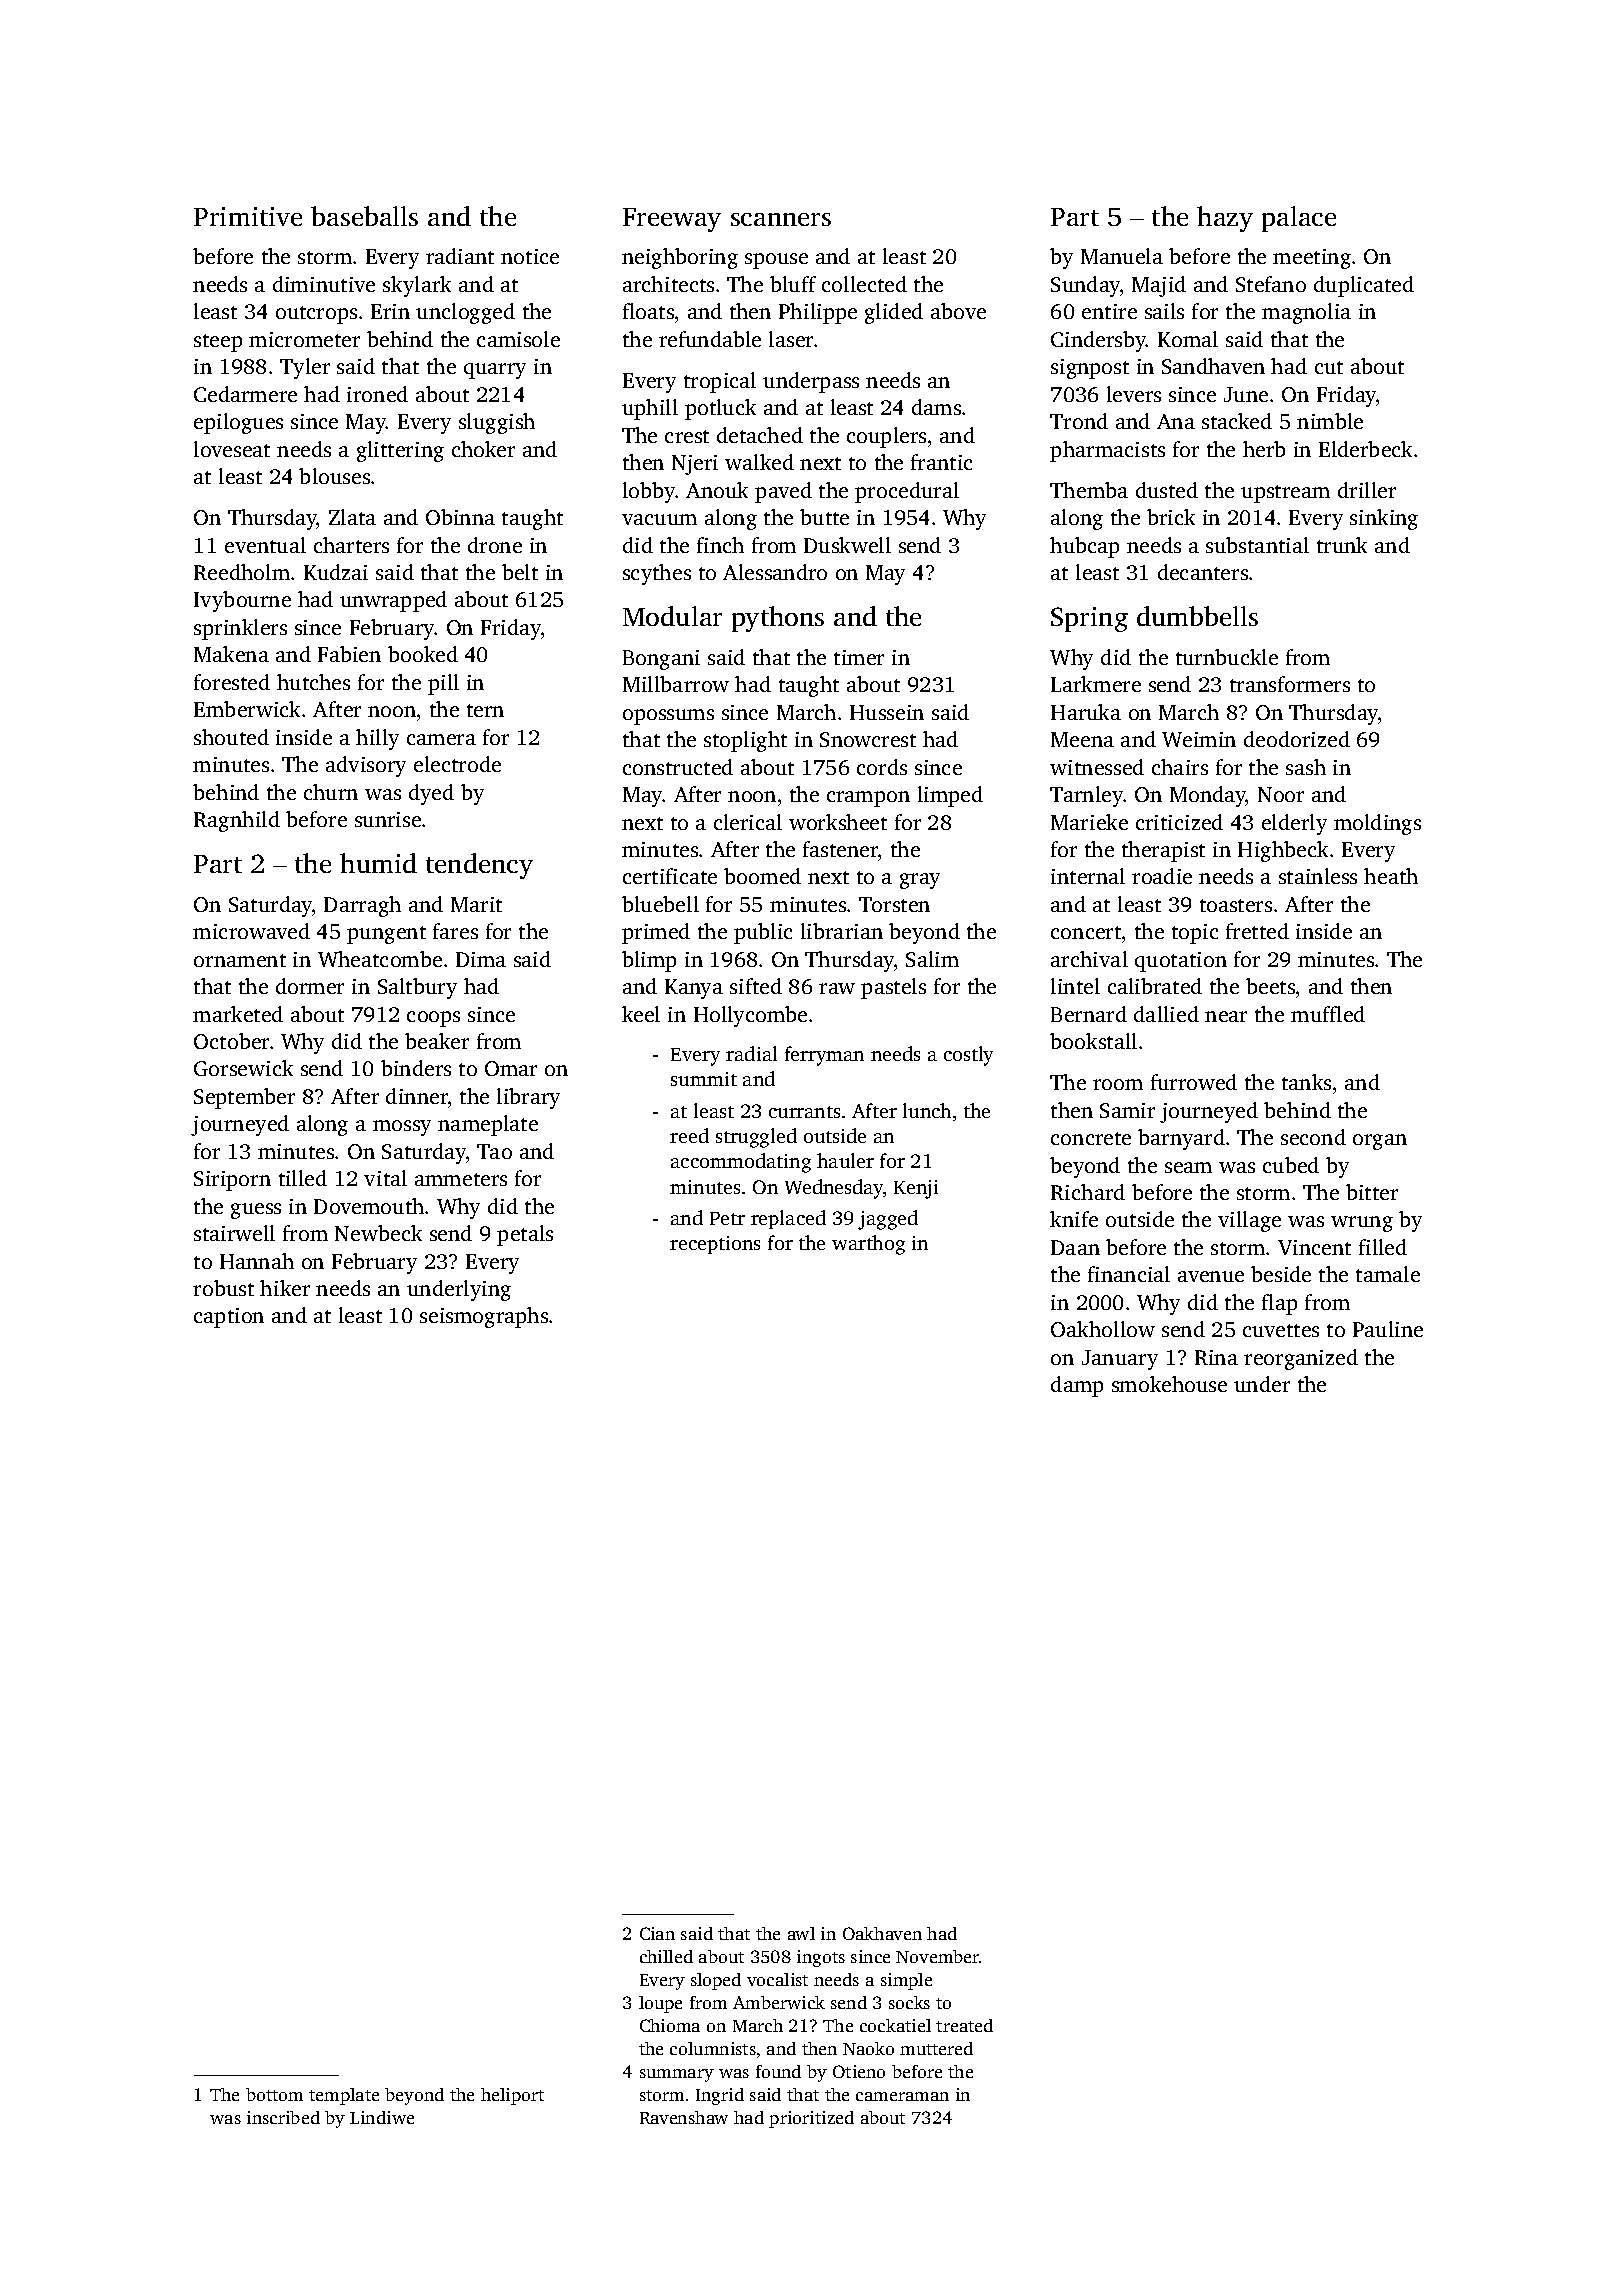 Image resolution: width=1620 pixels, height=2292 pixels. Describe the element at coordinates (229, 1318) in the image. I see `caption` at that location.
